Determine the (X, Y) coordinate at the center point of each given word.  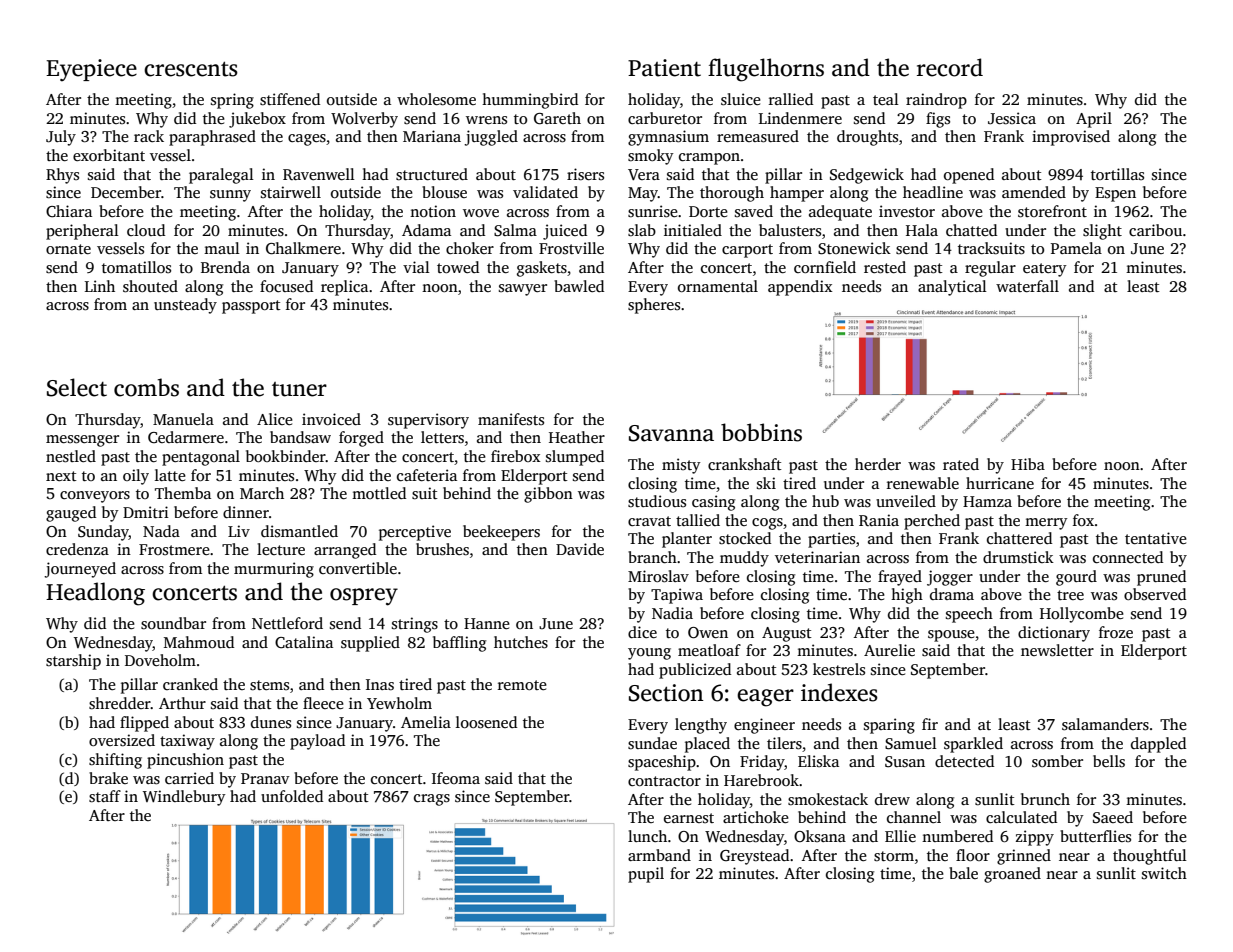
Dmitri (146, 512)
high (907, 596)
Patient (664, 68)
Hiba (1028, 464)
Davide (580, 549)
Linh (100, 286)
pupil (646, 875)
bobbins (761, 432)
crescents (191, 69)
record (950, 67)
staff (105, 796)
